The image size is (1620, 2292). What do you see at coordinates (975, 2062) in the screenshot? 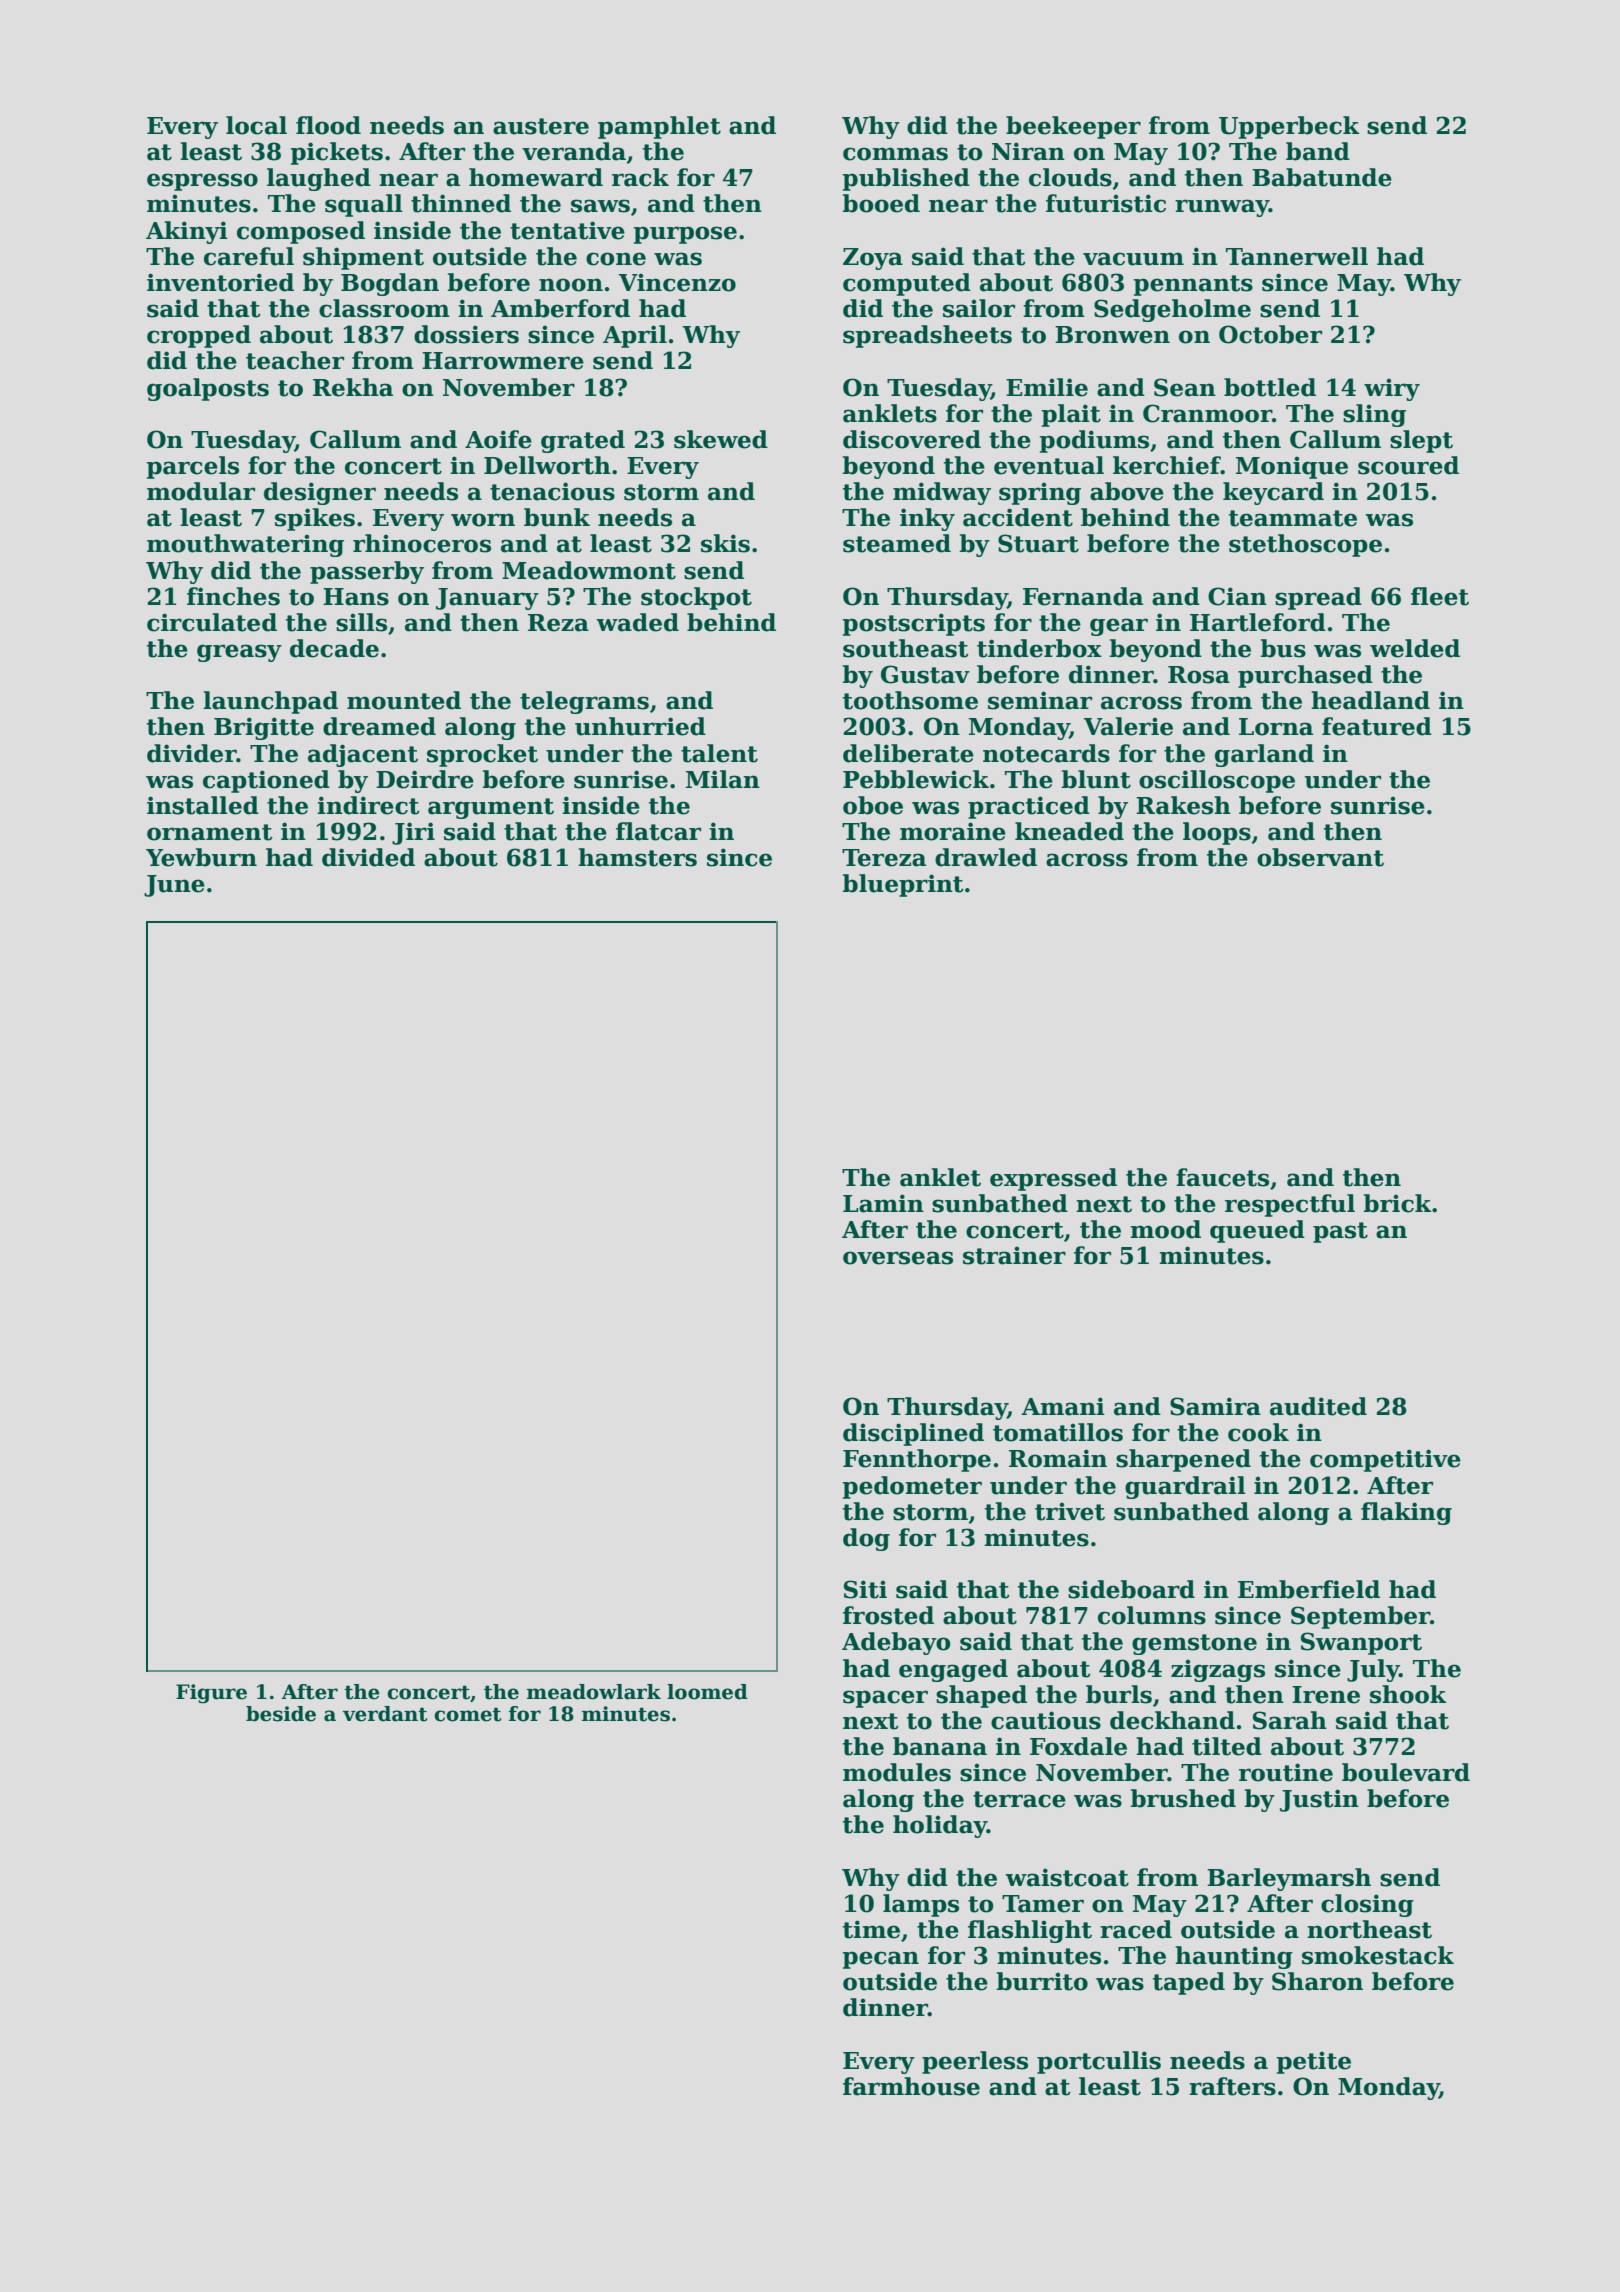
I see `peerless` at bounding box center [975, 2062].
